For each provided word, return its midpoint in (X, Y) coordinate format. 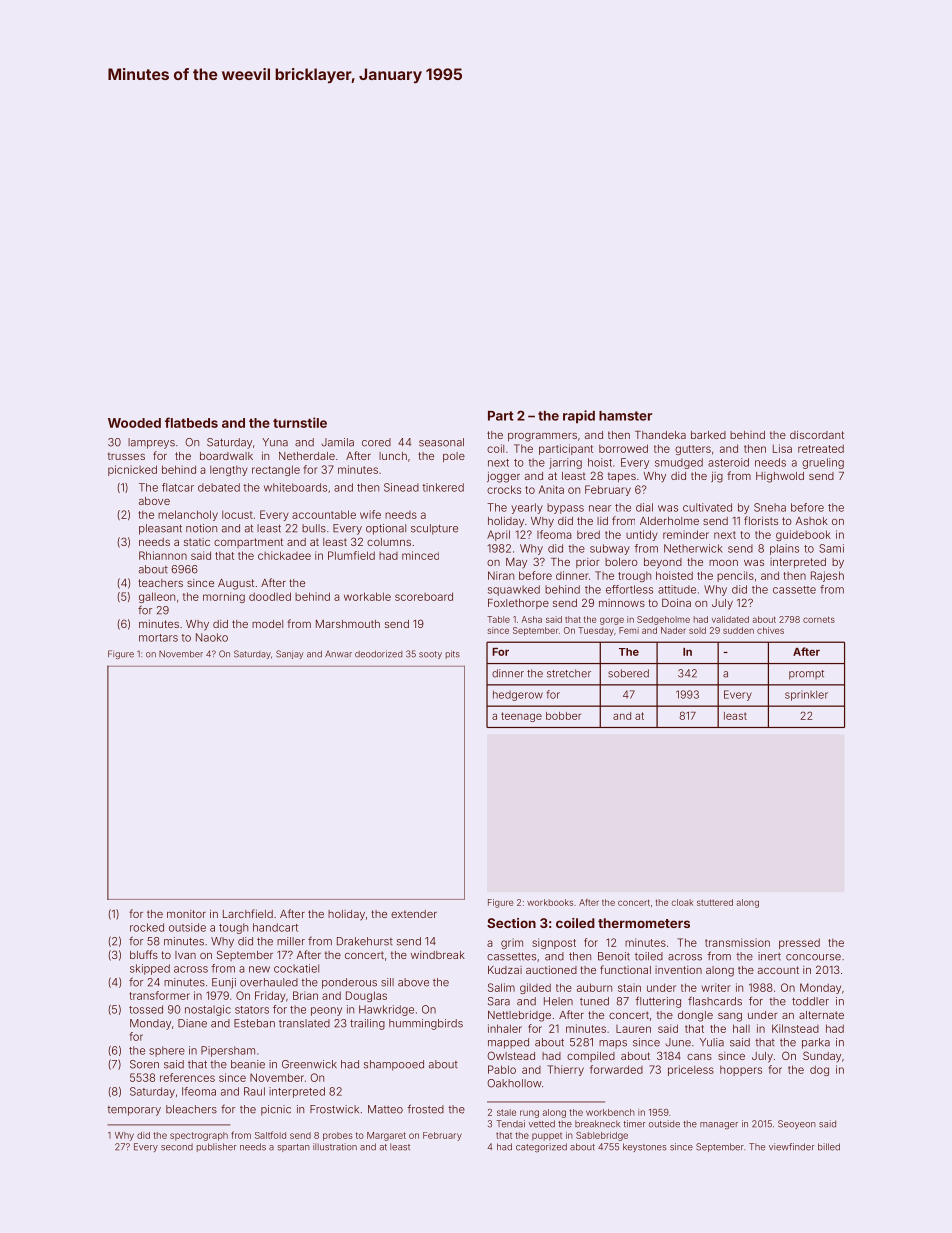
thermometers (644, 923)
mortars (158, 638)
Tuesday (596, 631)
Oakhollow (514, 1083)
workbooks (550, 902)
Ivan (185, 955)
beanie (248, 1064)
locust (237, 514)
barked (708, 435)
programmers (542, 437)
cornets (819, 619)
